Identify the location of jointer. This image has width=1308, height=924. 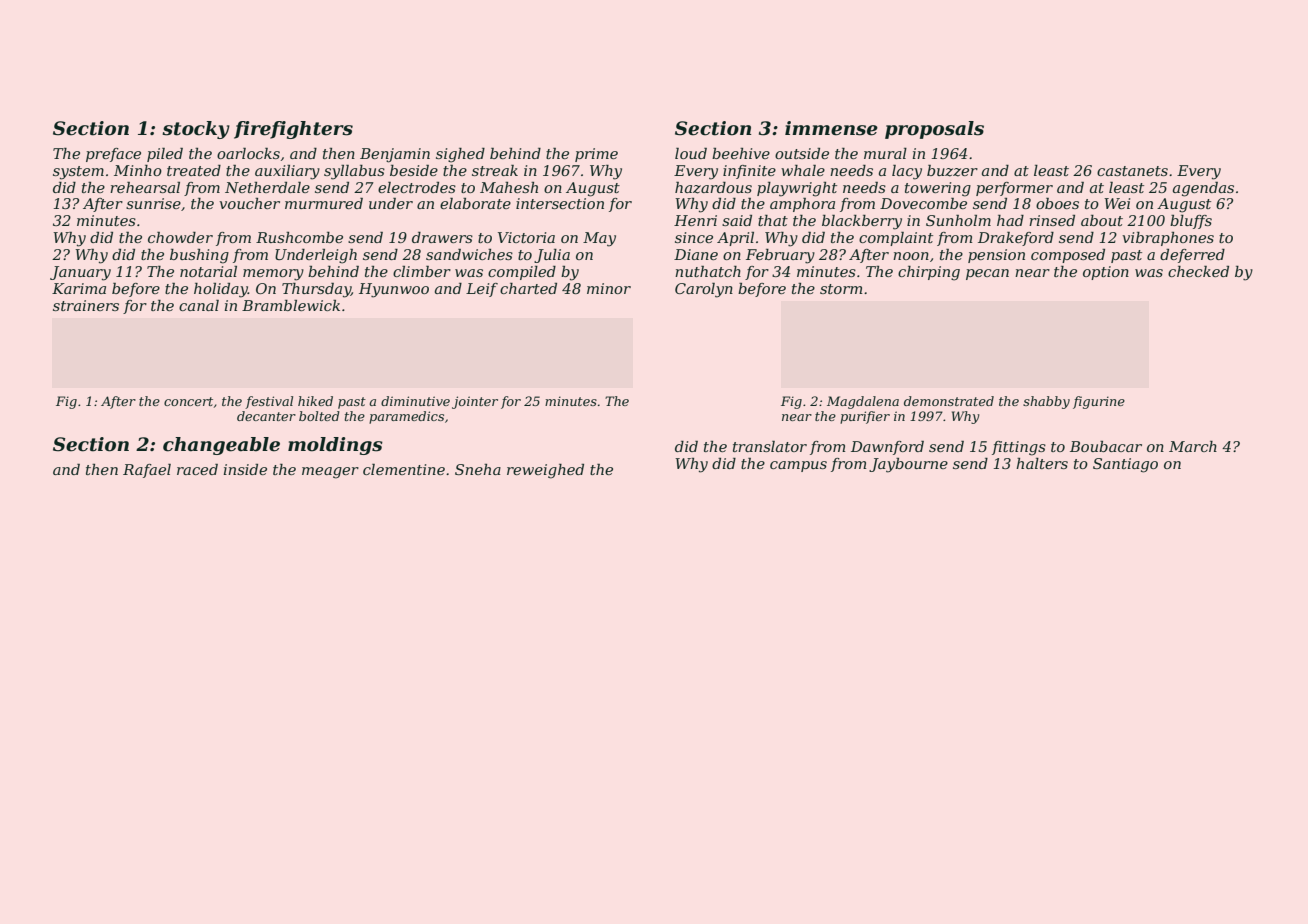
(475, 402).
